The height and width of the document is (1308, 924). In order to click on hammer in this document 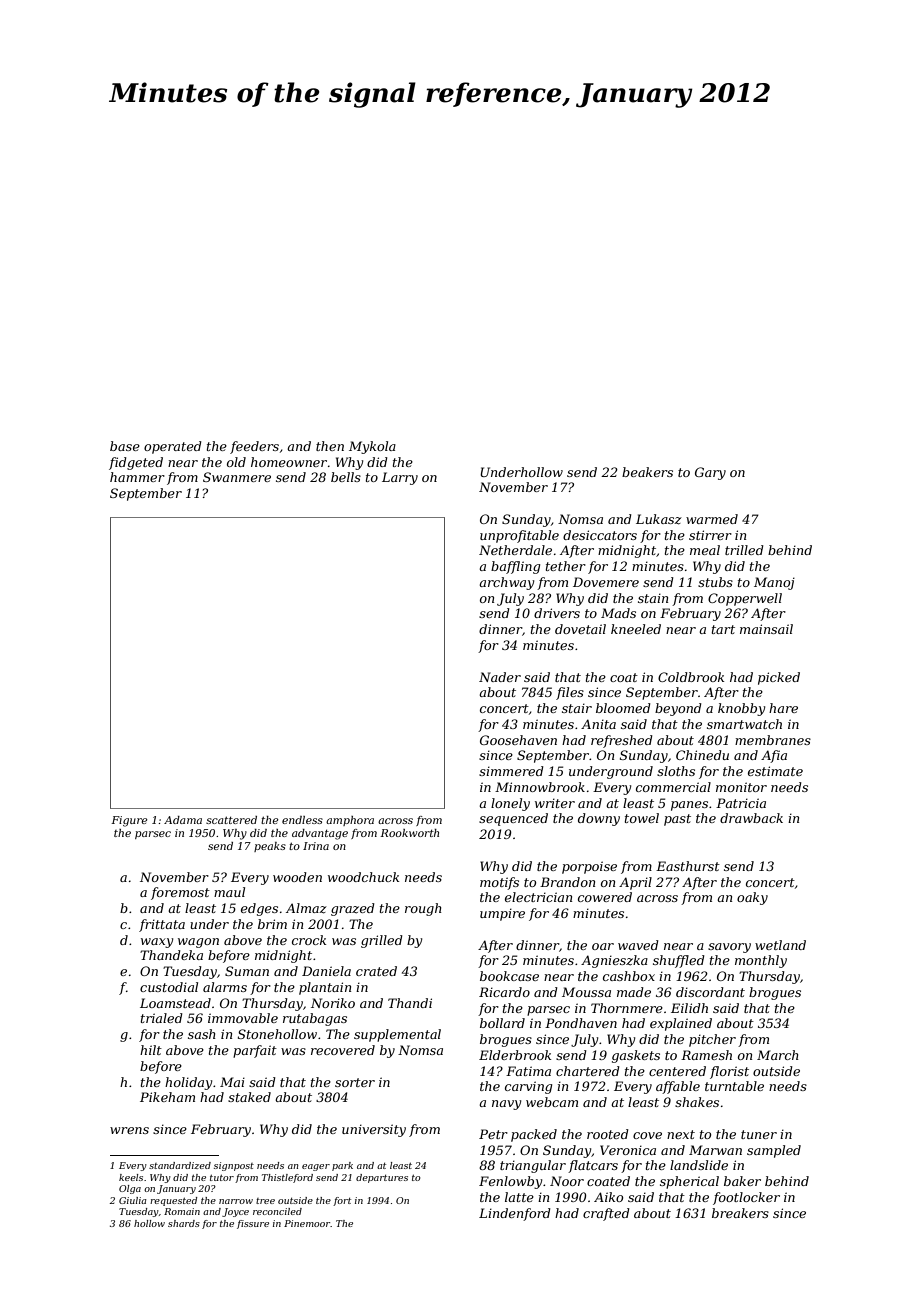, I will do `click(137, 477)`.
